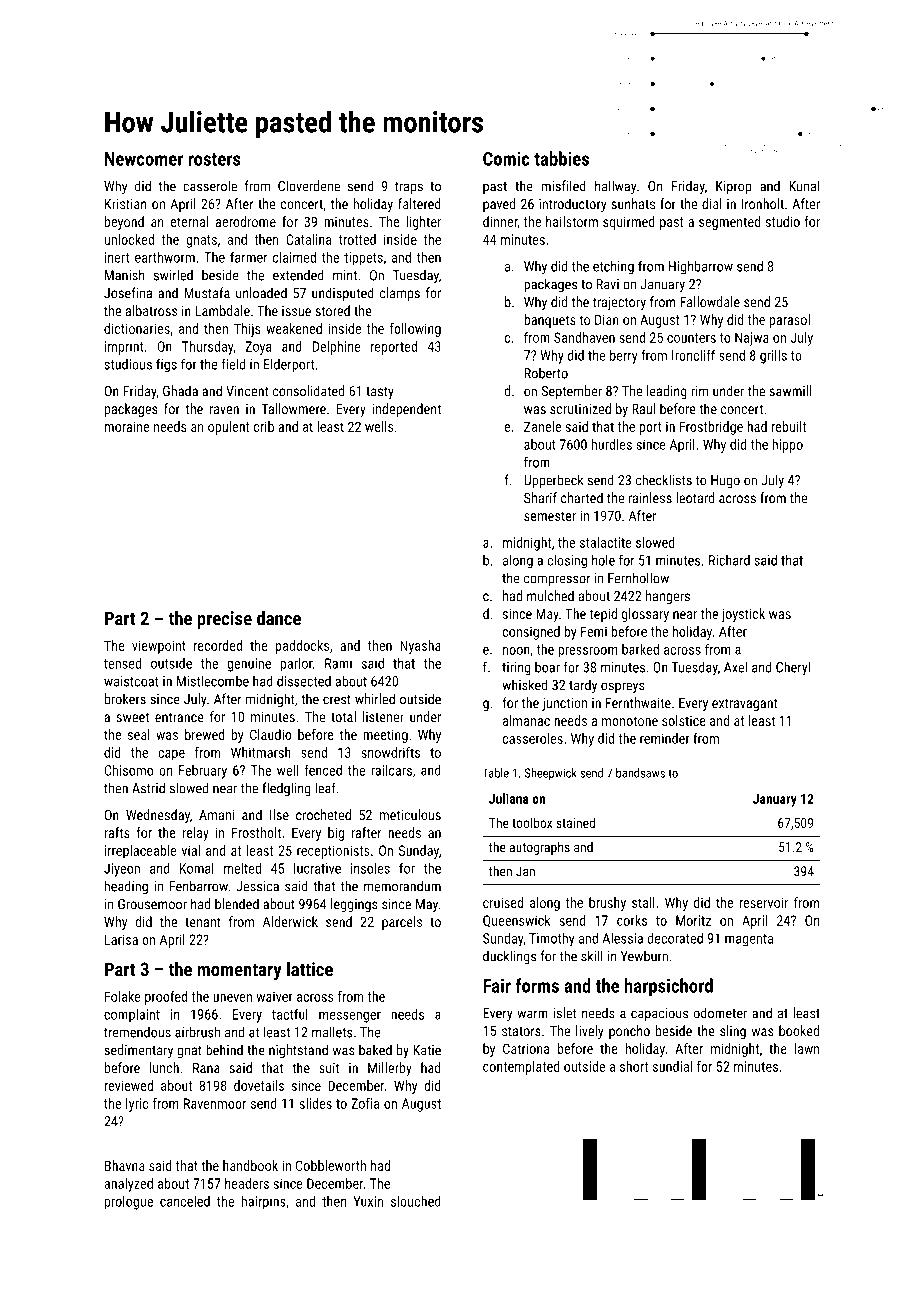 The width and height of the image is (924, 1308). Describe the element at coordinates (185, 1201) in the image. I see `canceled` at that location.
